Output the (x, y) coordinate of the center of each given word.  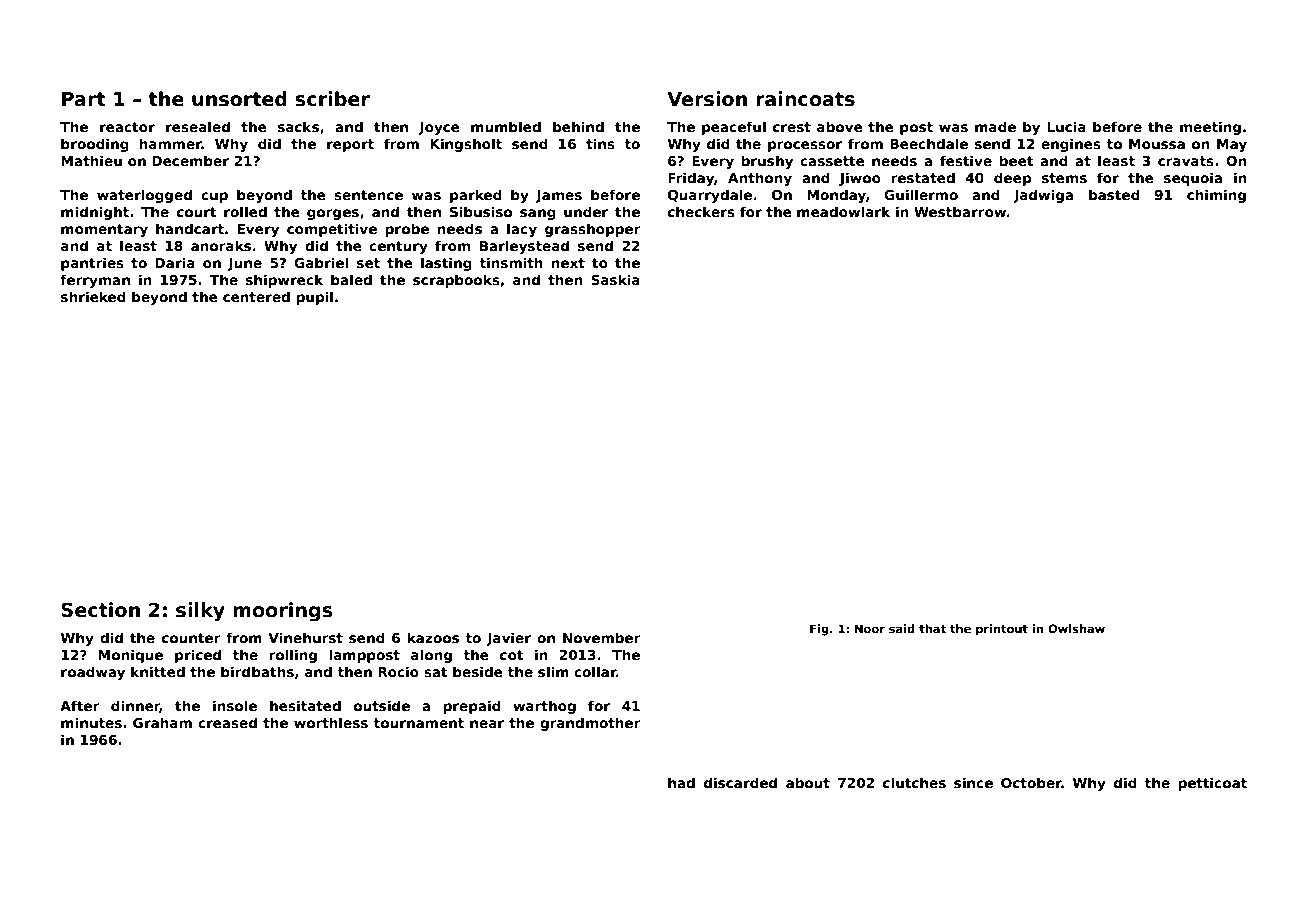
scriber (332, 99)
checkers (701, 211)
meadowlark (843, 211)
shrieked (93, 296)
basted (1114, 194)
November (602, 637)
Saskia (615, 279)
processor (805, 146)
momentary (104, 230)
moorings (282, 611)
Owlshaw (1076, 628)
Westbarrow (960, 211)
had (681, 782)
